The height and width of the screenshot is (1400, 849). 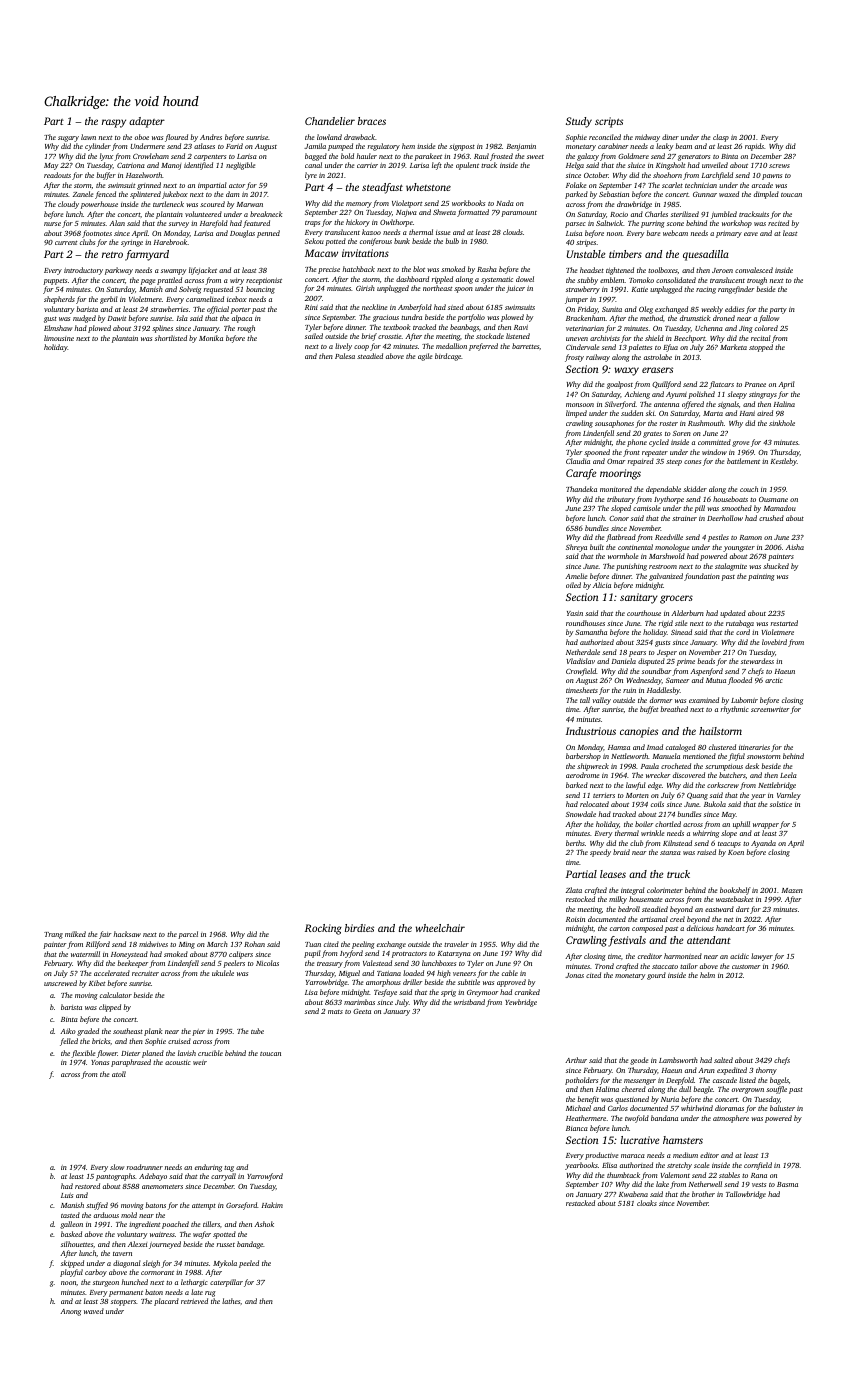 What do you see at coordinates (451, 346) in the screenshot?
I see `medallion` at bounding box center [451, 346].
